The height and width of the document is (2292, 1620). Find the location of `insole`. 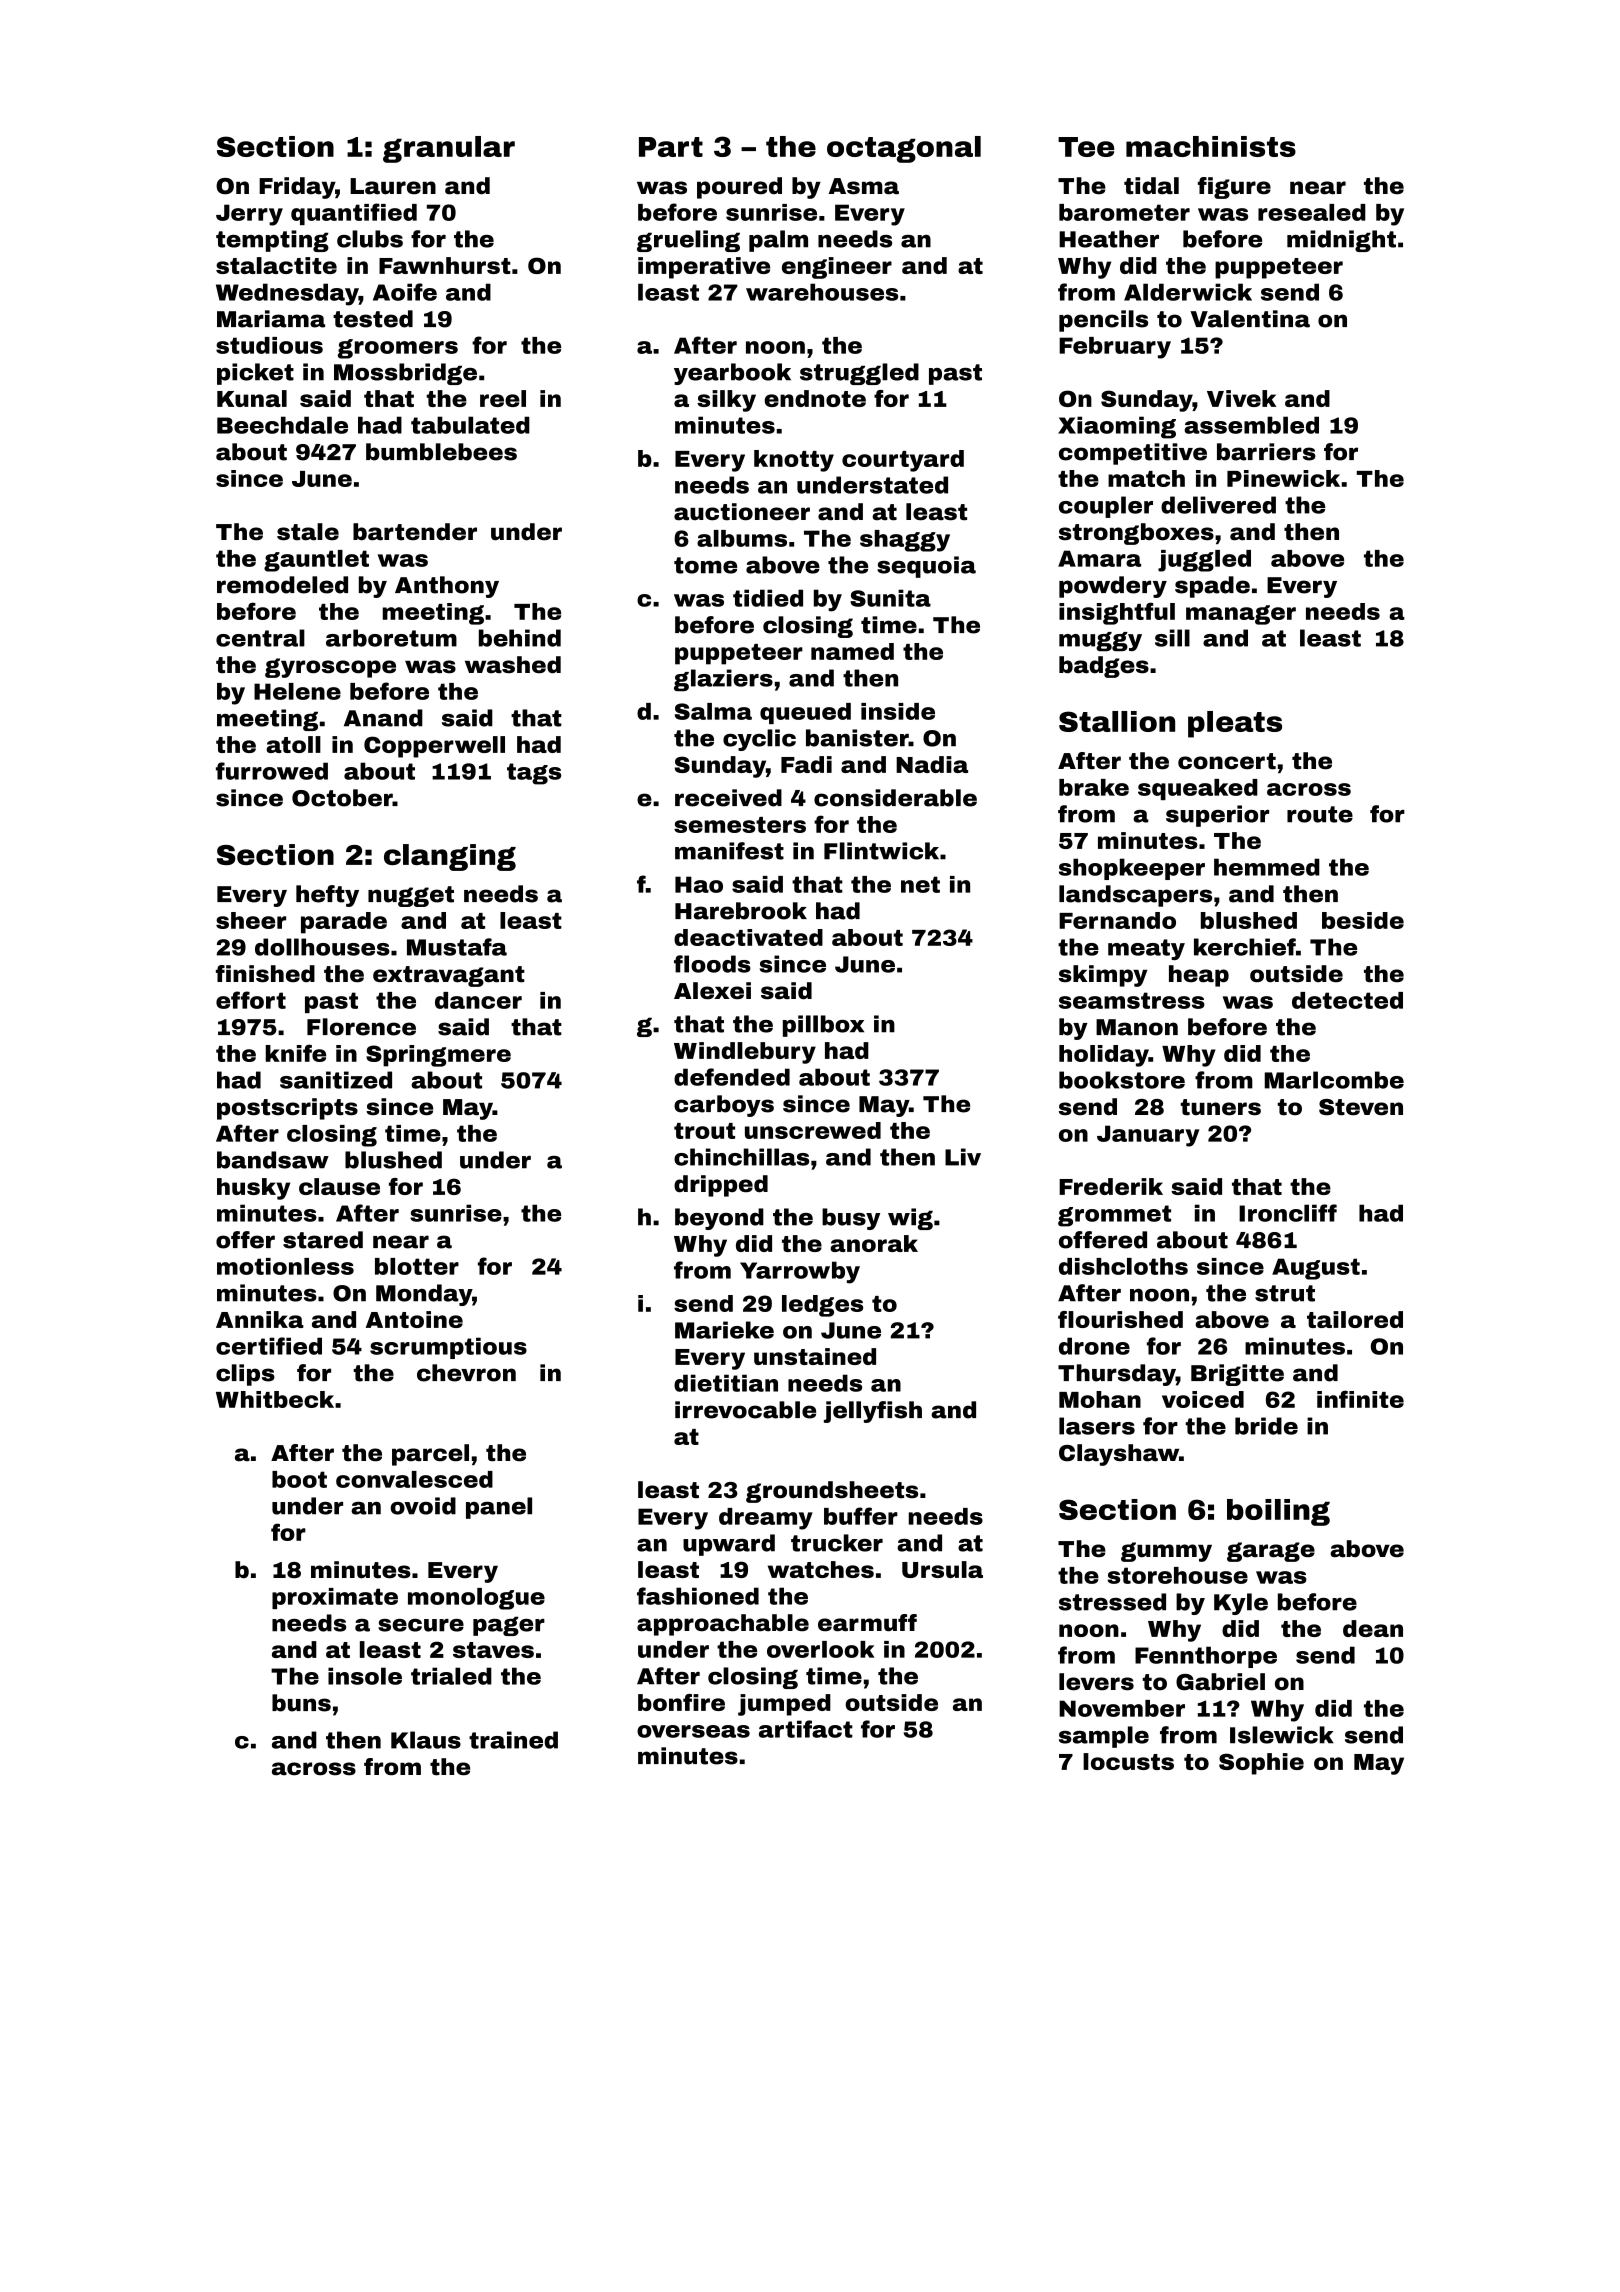

insole is located at coordinates (365, 1676).
